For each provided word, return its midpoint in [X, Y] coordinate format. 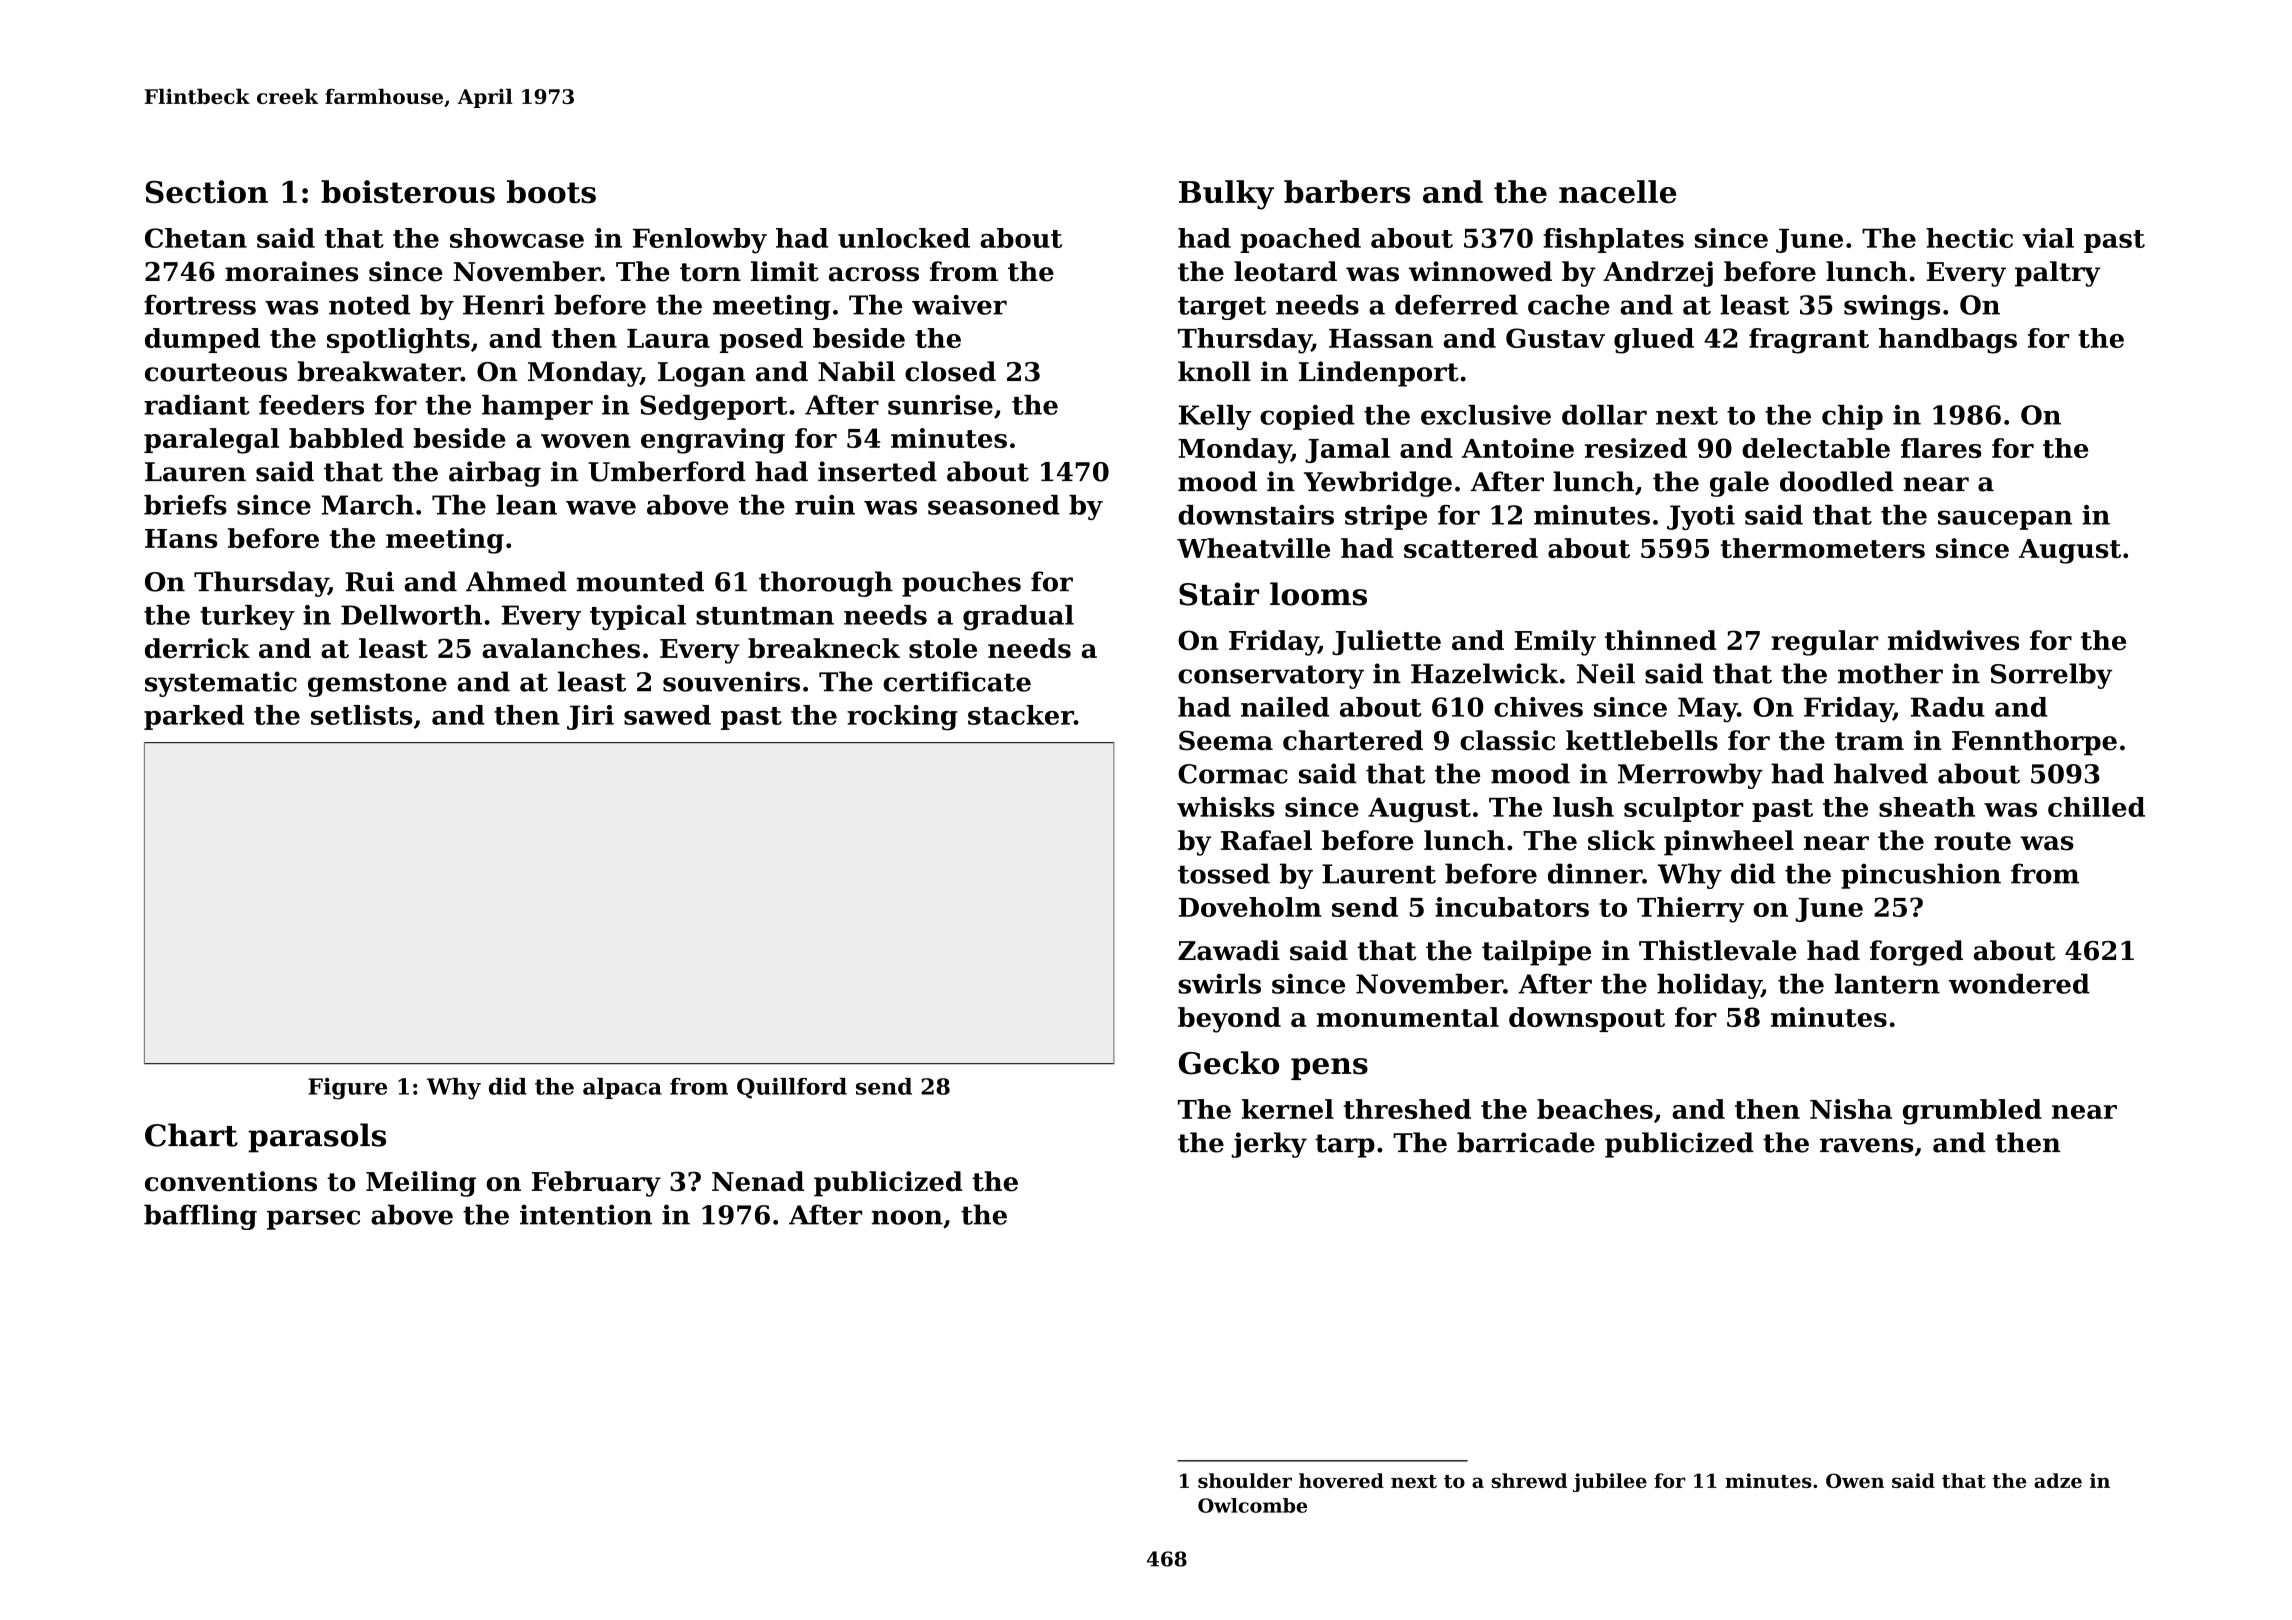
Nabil [856, 371]
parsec [313, 1220]
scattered [1471, 548]
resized [1636, 448]
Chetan [196, 238]
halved [1881, 773]
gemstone [377, 685]
